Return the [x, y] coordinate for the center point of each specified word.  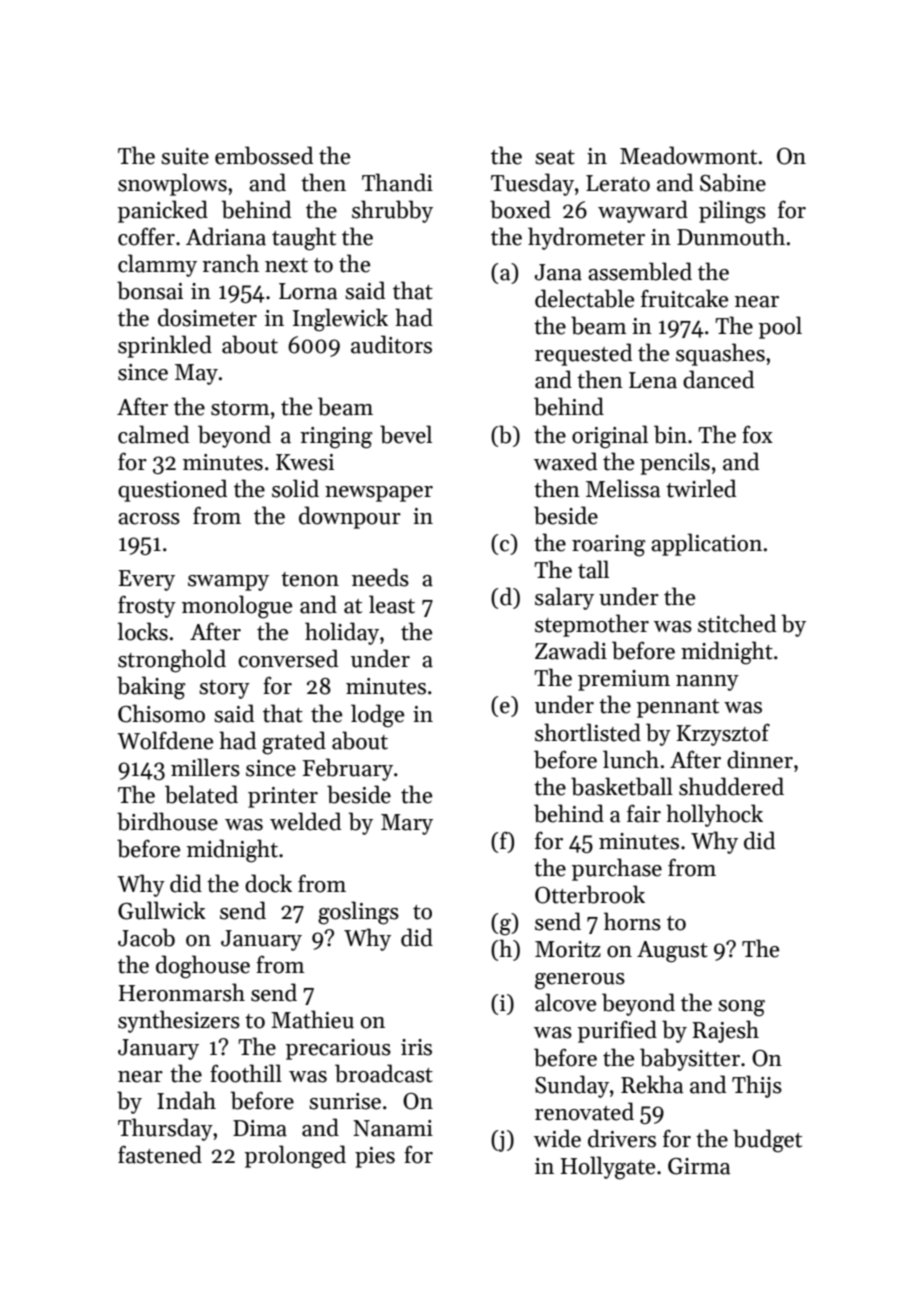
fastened [160, 1154]
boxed [520, 209]
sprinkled [165, 346]
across [149, 519]
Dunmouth [731, 236]
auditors [391, 344]
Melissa [623, 488]
